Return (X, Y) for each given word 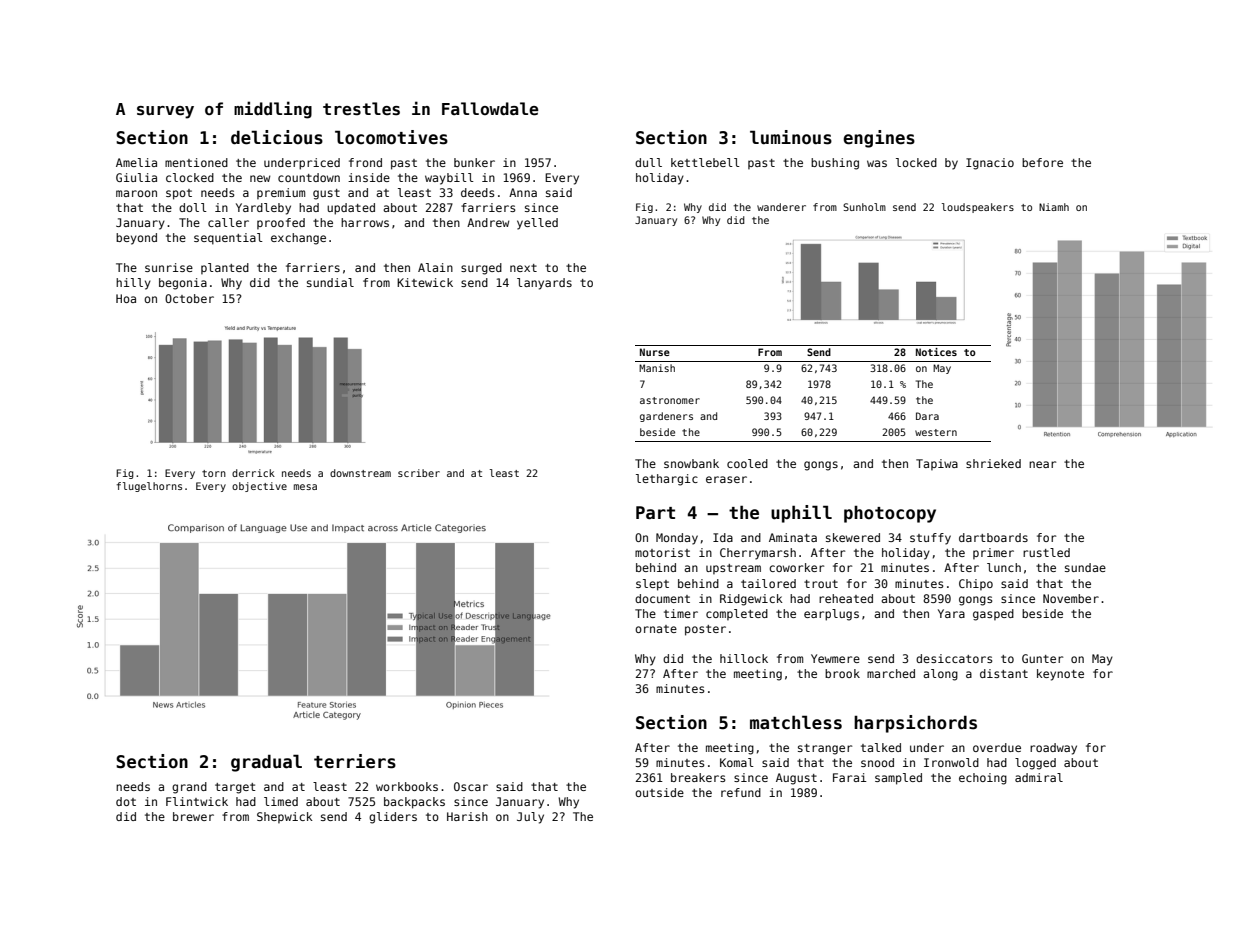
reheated (846, 598)
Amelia (136, 162)
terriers (355, 761)
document (662, 598)
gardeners (666, 417)
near (1042, 464)
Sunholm (864, 207)
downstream (360, 473)
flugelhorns (149, 487)
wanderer (781, 207)
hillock (744, 658)
